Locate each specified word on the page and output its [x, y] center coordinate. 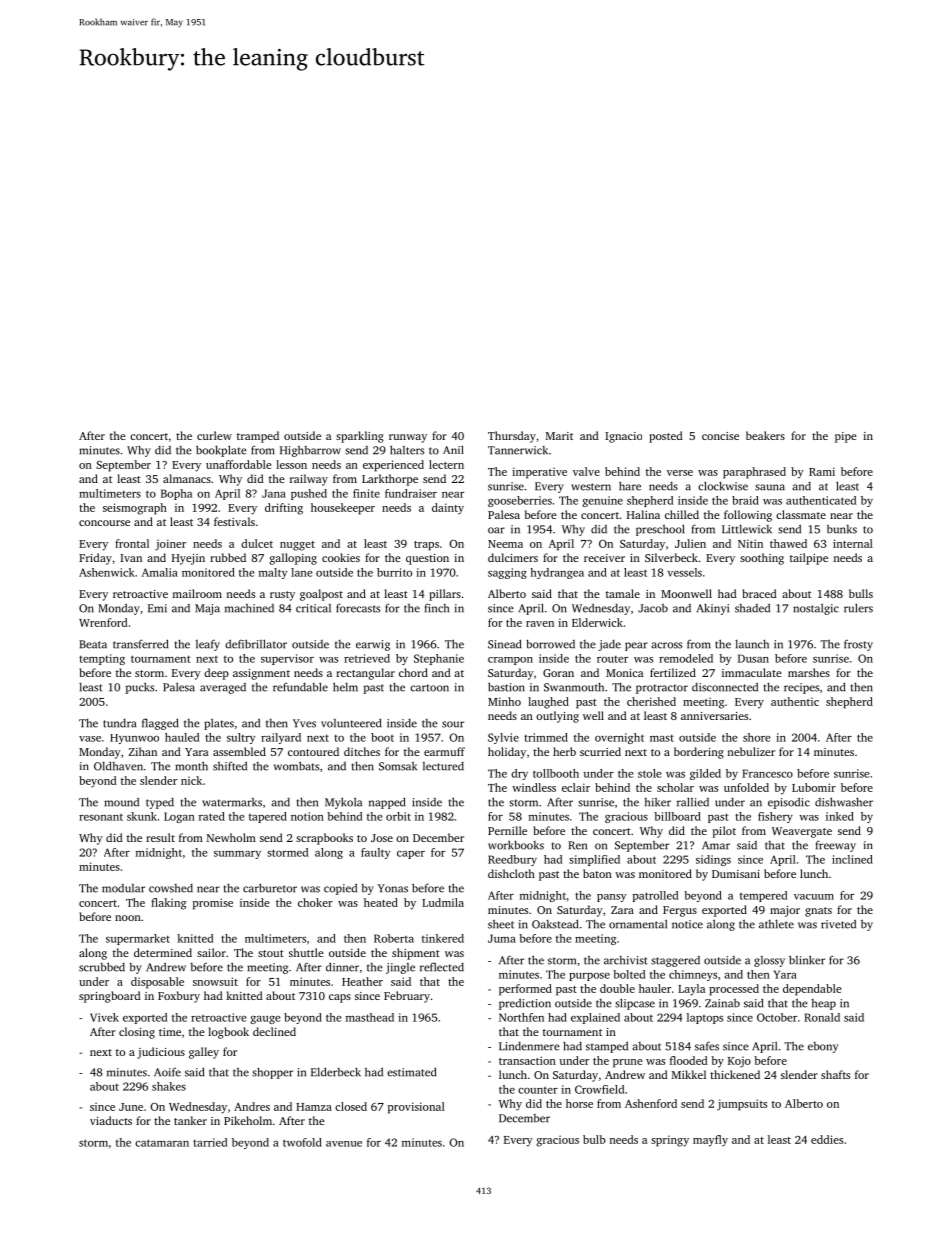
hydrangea [557, 573]
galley [204, 1053]
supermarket [138, 939]
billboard [677, 816]
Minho [504, 701]
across [666, 645]
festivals [234, 521]
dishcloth [511, 873]
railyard [281, 738]
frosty [858, 645]
